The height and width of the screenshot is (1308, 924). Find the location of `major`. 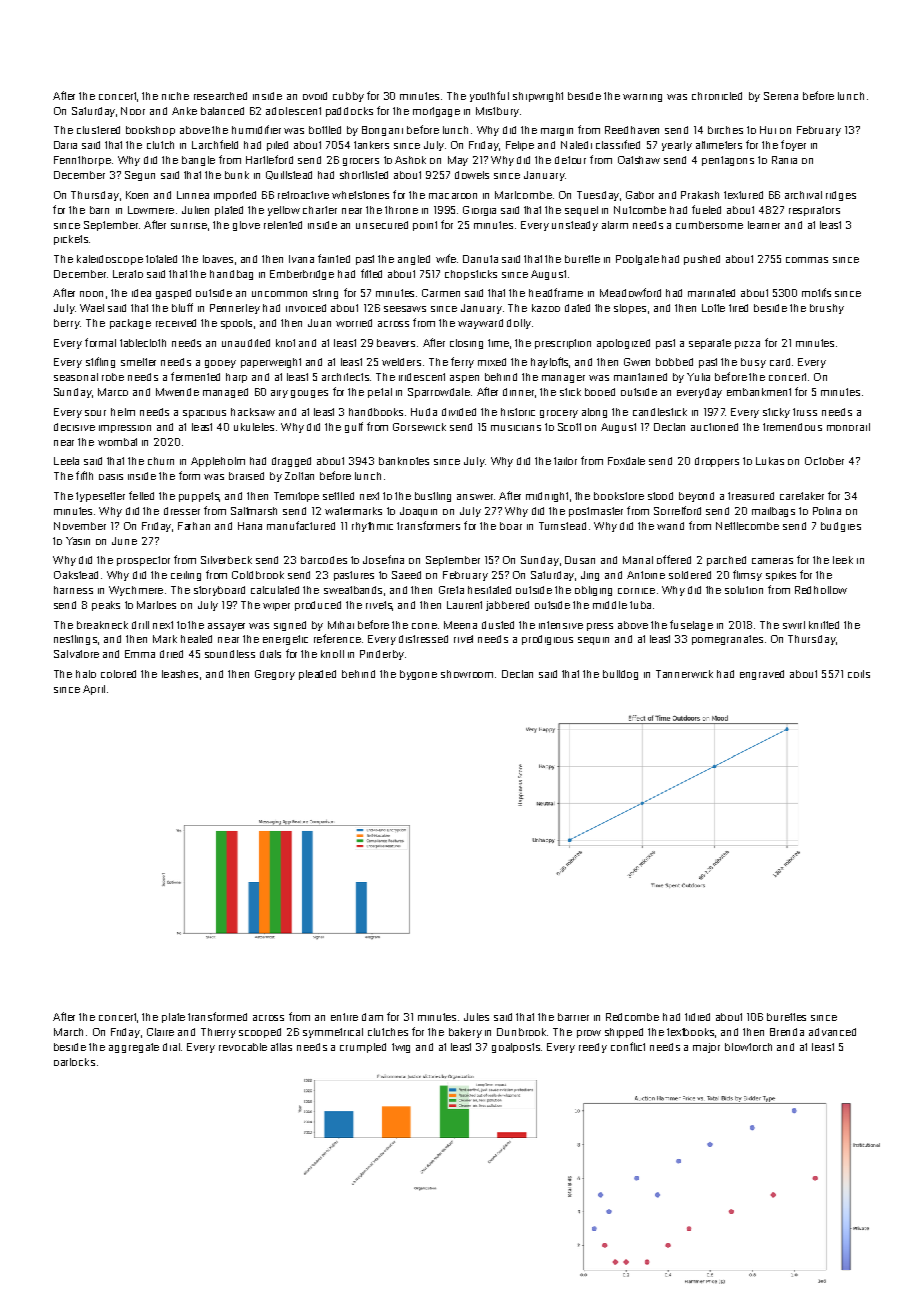

major is located at coordinates (706, 1048).
